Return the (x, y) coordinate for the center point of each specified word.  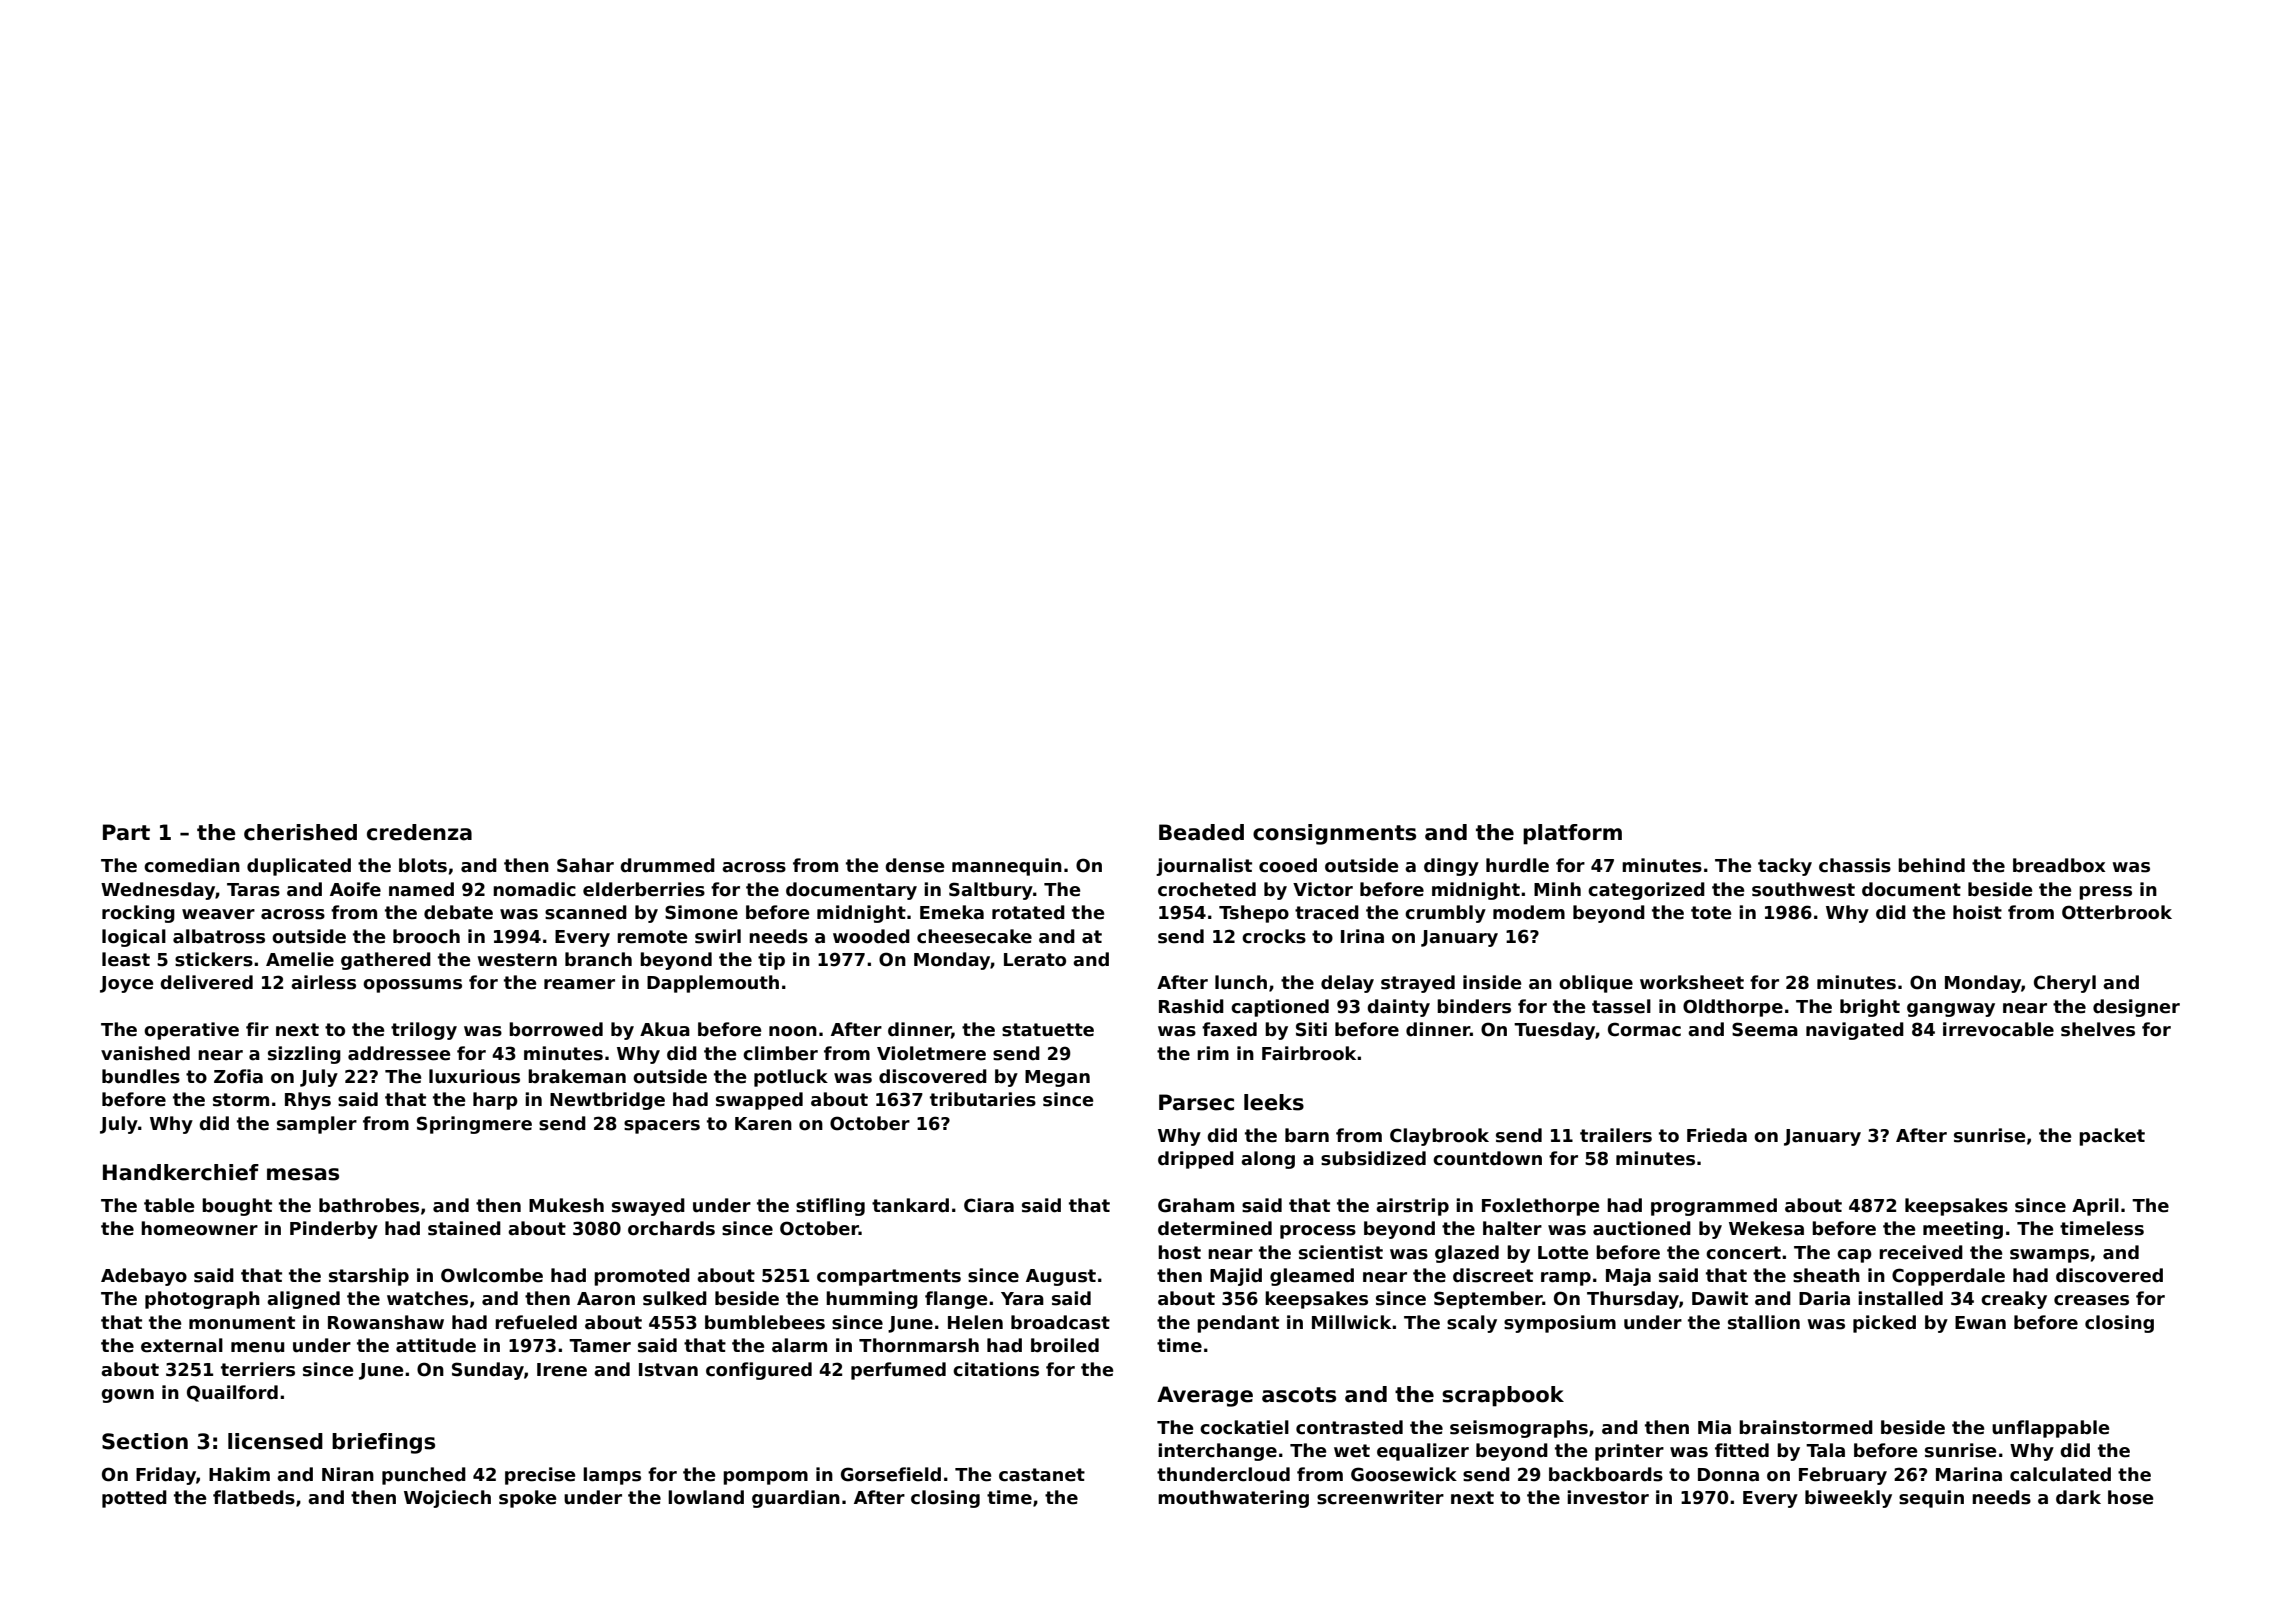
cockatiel (1244, 1427)
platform (1572, 834)
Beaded (1201, 832)
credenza (419, 832)
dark (2078, 1497)
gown (127, 1396)
